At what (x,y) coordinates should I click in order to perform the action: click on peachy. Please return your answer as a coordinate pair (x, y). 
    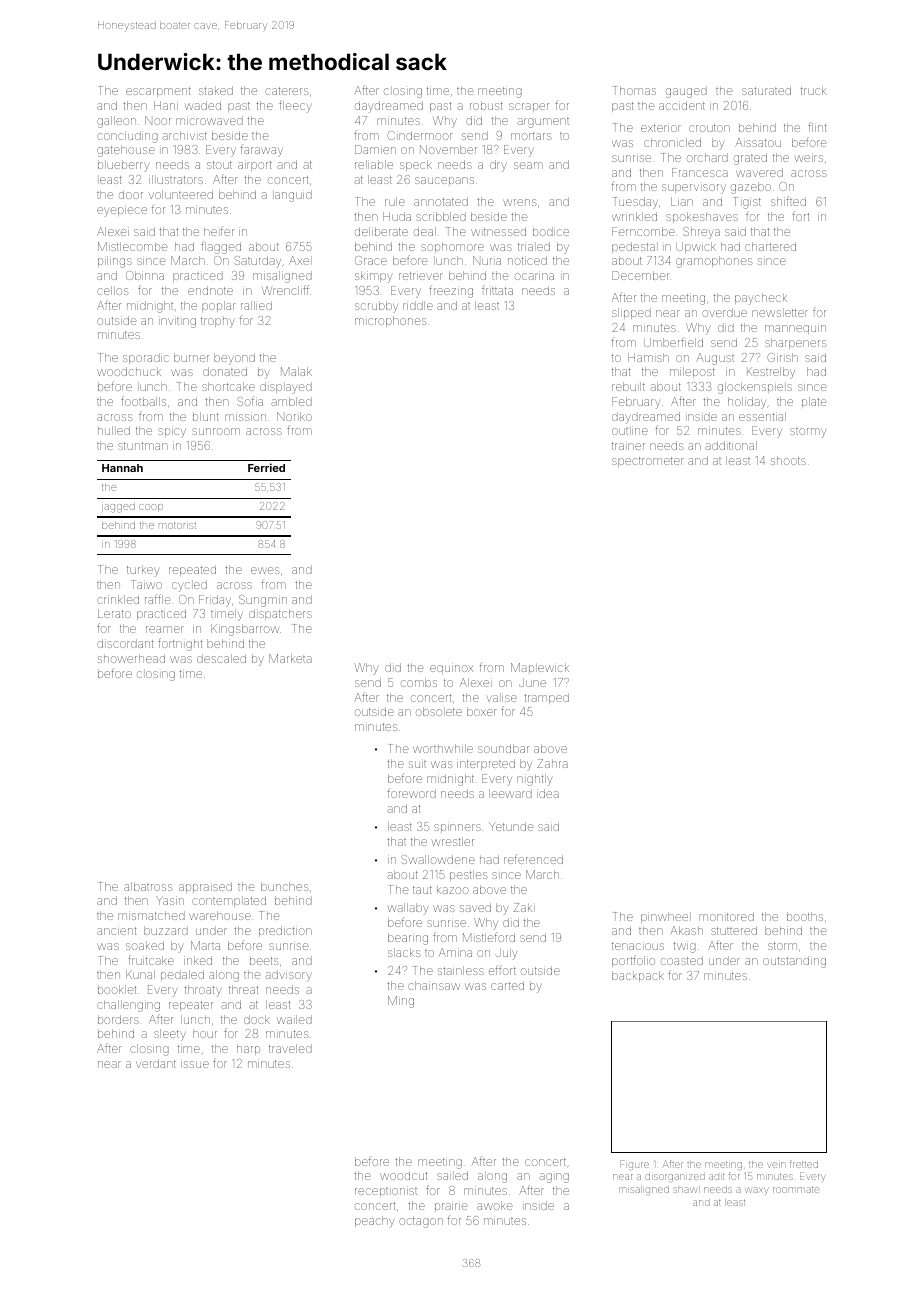
    Looking at the image, I should click on (374, 1222).
